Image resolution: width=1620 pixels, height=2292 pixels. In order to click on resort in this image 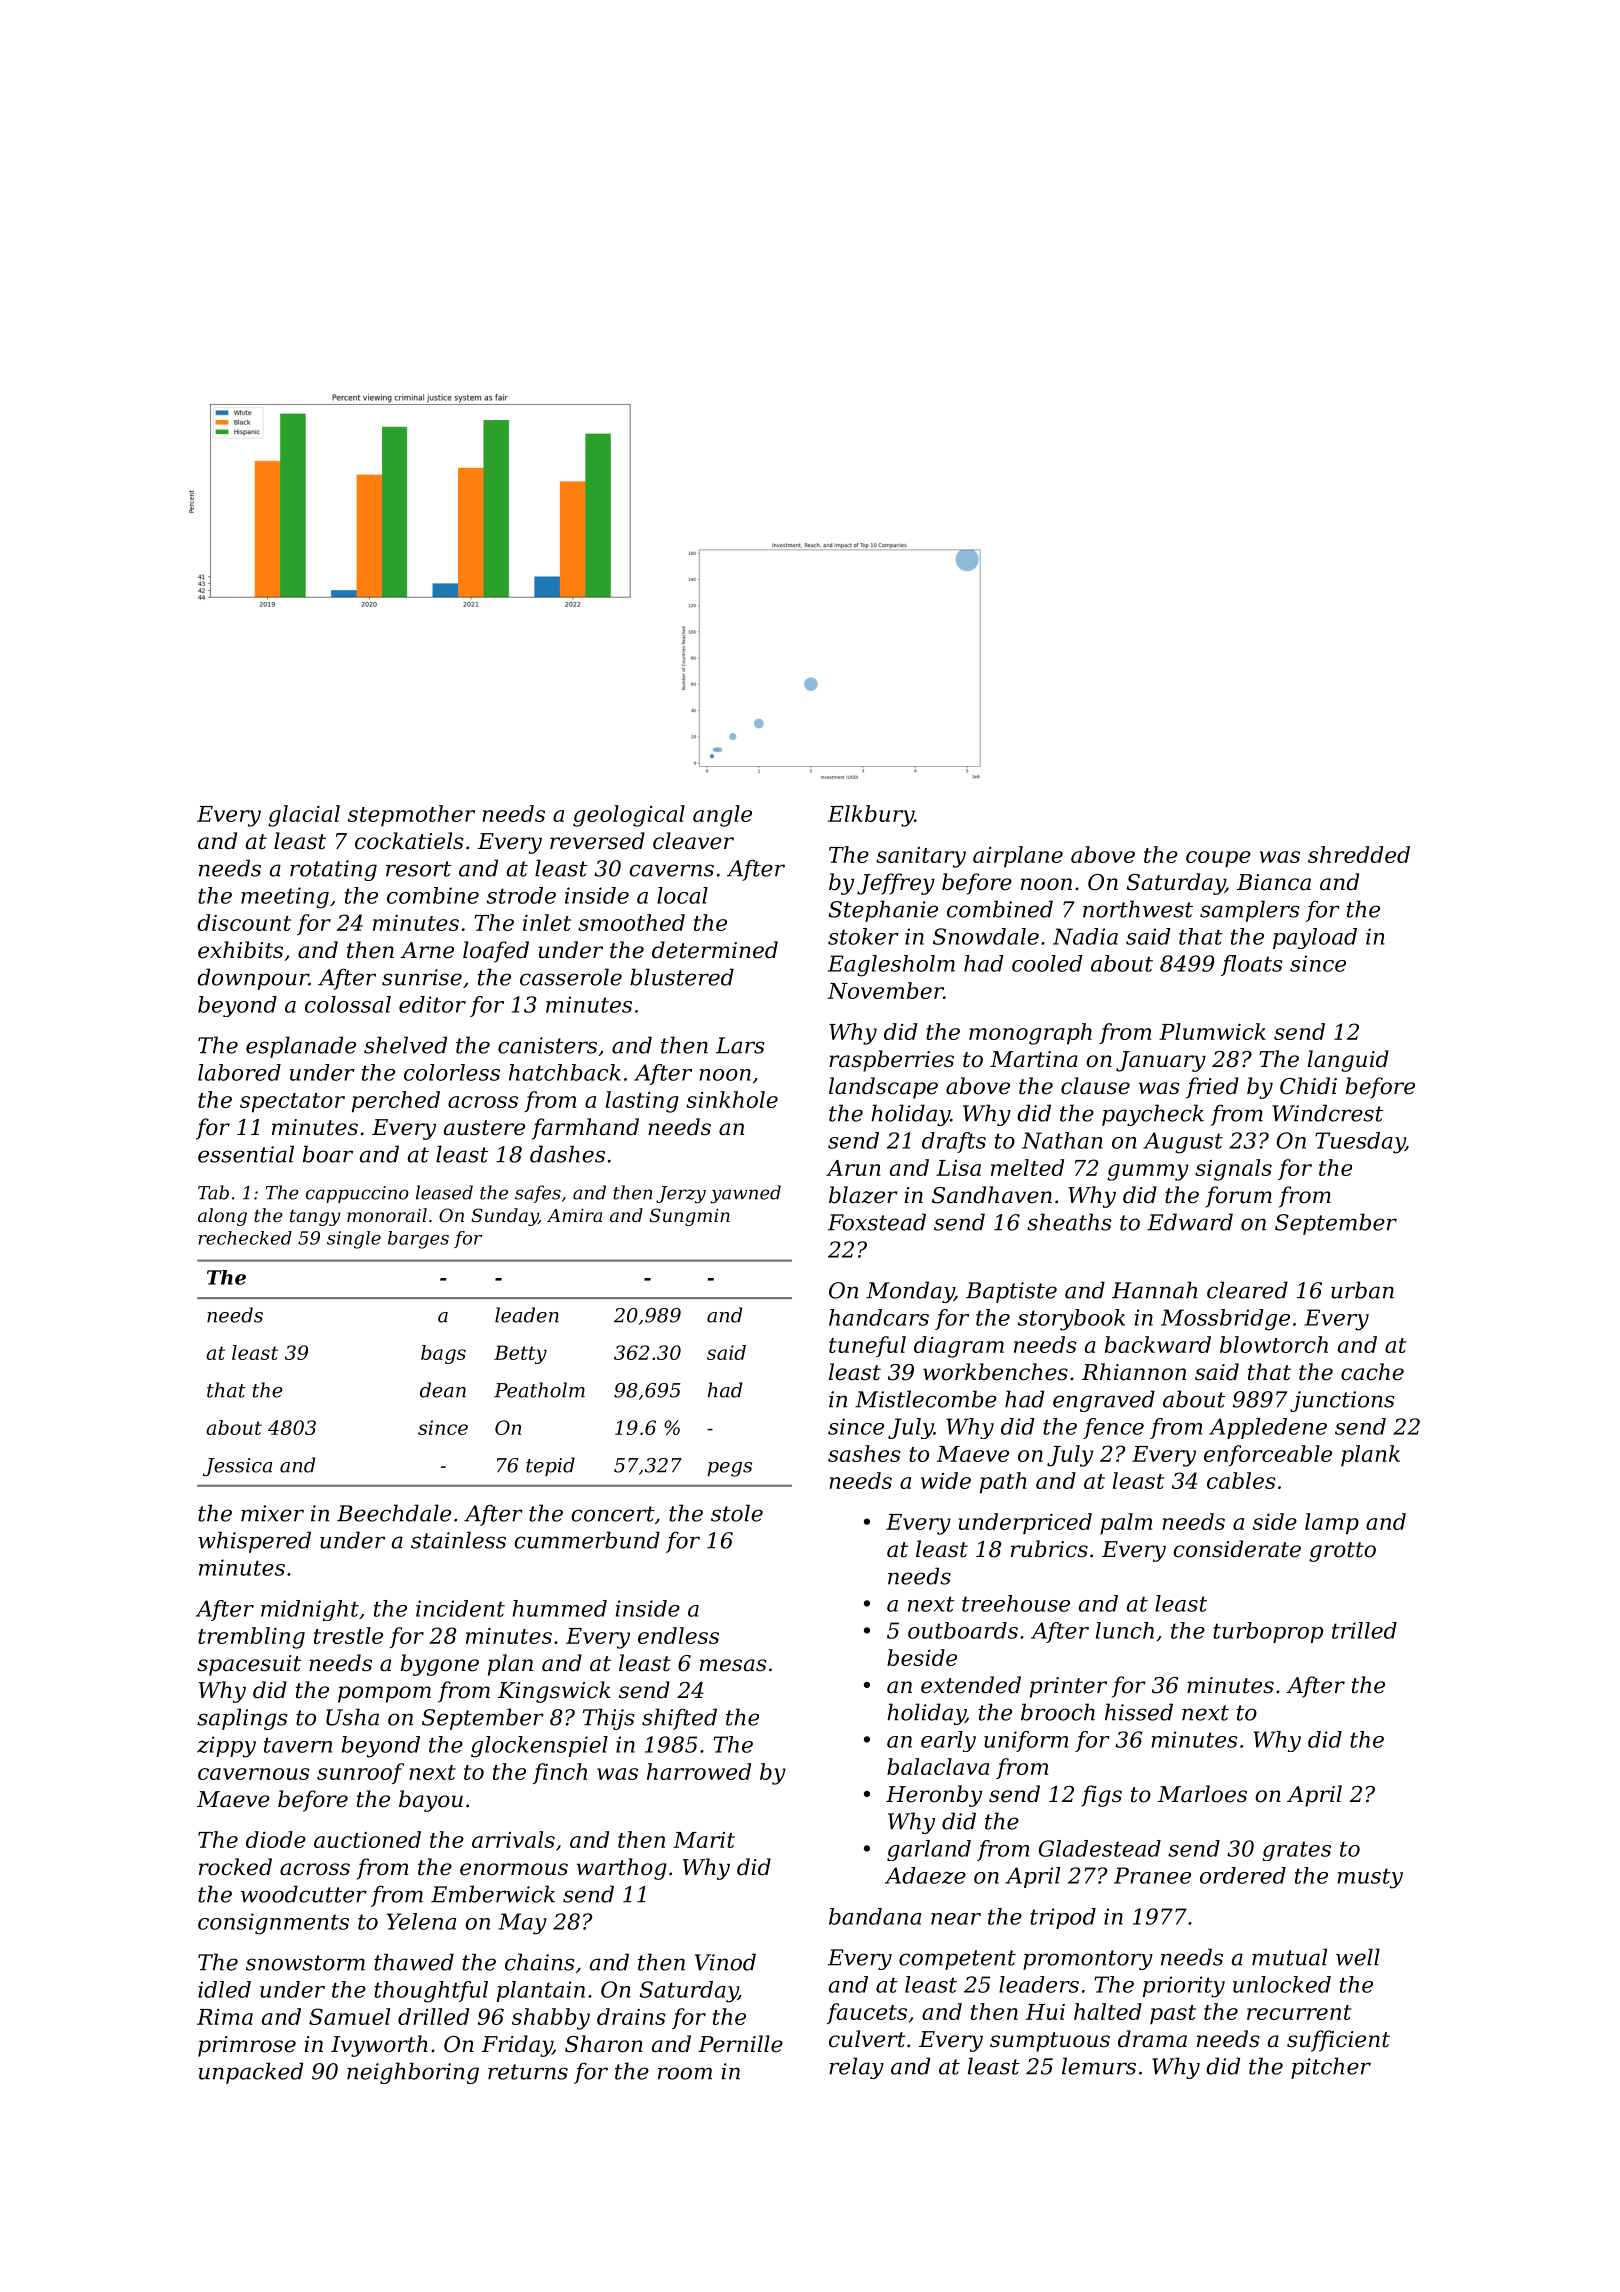, I will do `click(418, 869)`.
